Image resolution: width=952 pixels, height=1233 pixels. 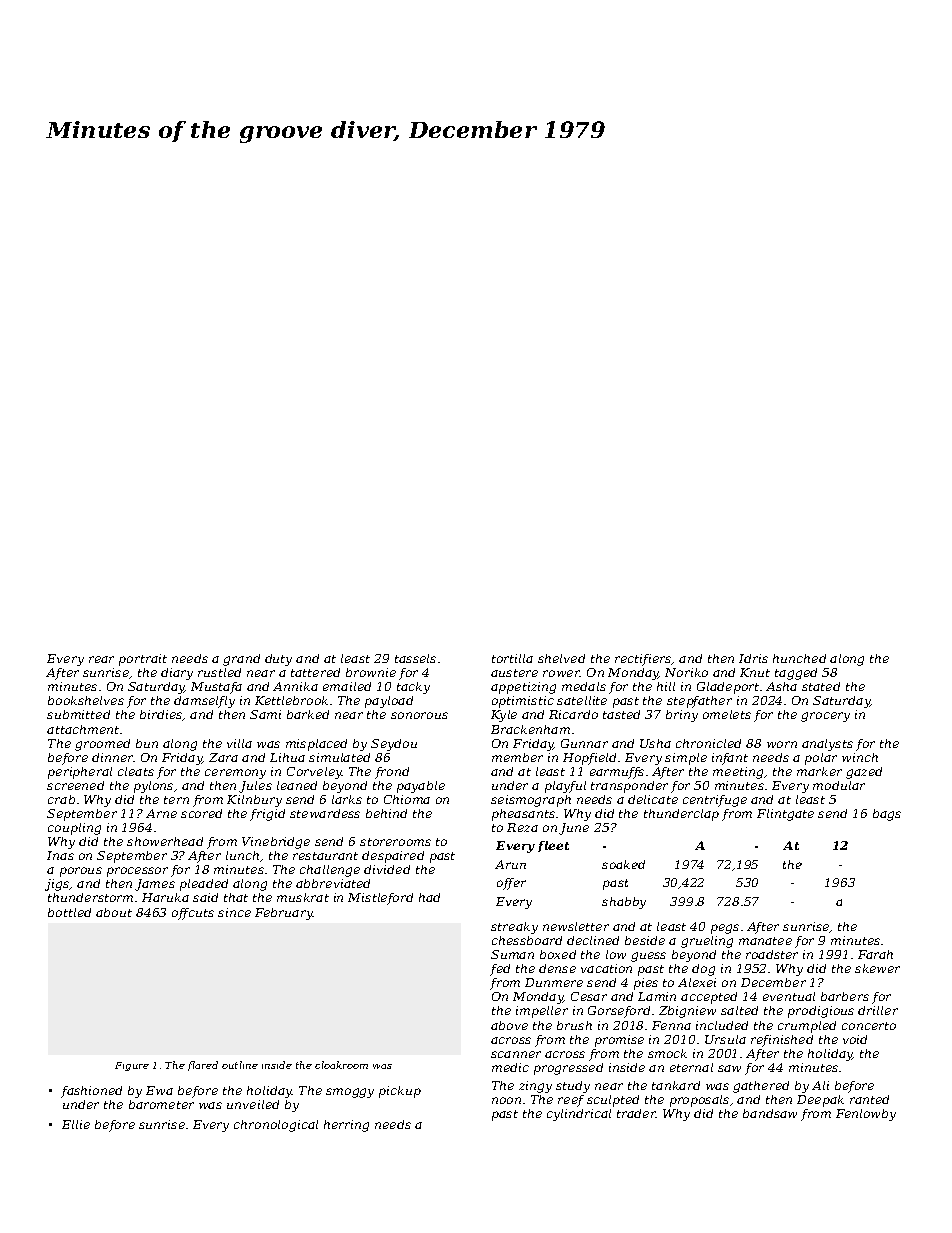 What do you see at coordinates (114, 912) in the screenshot?
I see `about` at bounding box center [114, 912].
